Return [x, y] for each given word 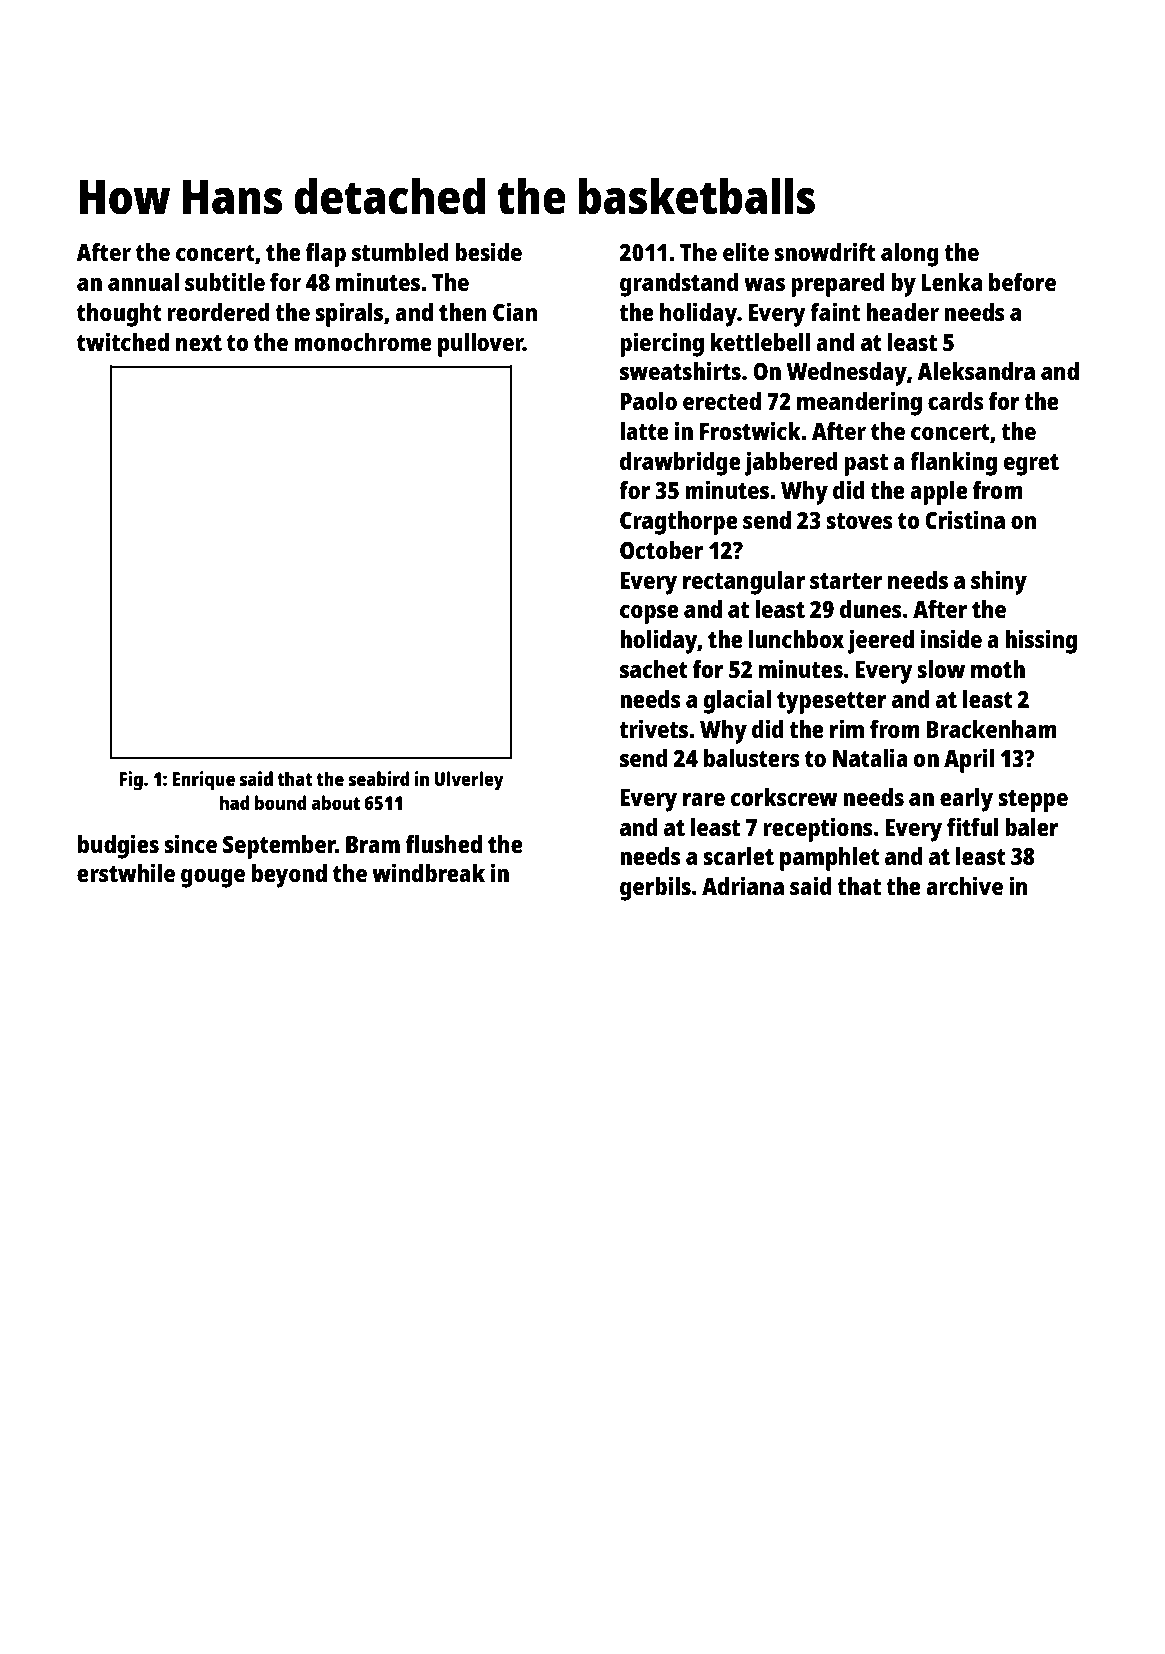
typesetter [832, 703]
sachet [654, 669]
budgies [118, 846]
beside [488, 251]
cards [956, 401]
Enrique [204, 781]
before [1022, 282]
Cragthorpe [679, 523]
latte [644, 431]
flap [326, 255]
